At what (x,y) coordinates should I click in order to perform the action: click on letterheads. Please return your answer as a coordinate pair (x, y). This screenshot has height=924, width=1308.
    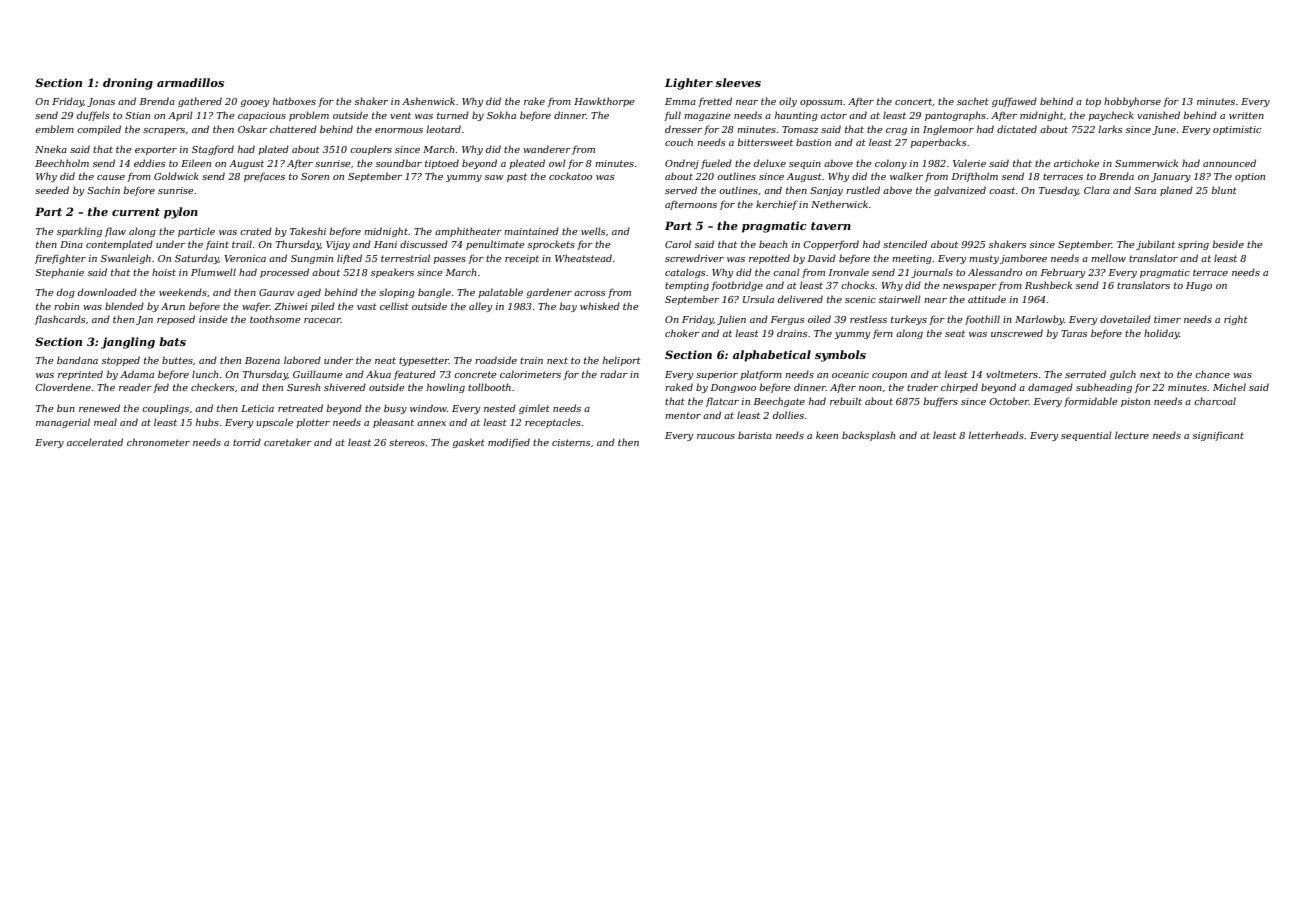
    Looking at the image, I should click on (996, 435).
